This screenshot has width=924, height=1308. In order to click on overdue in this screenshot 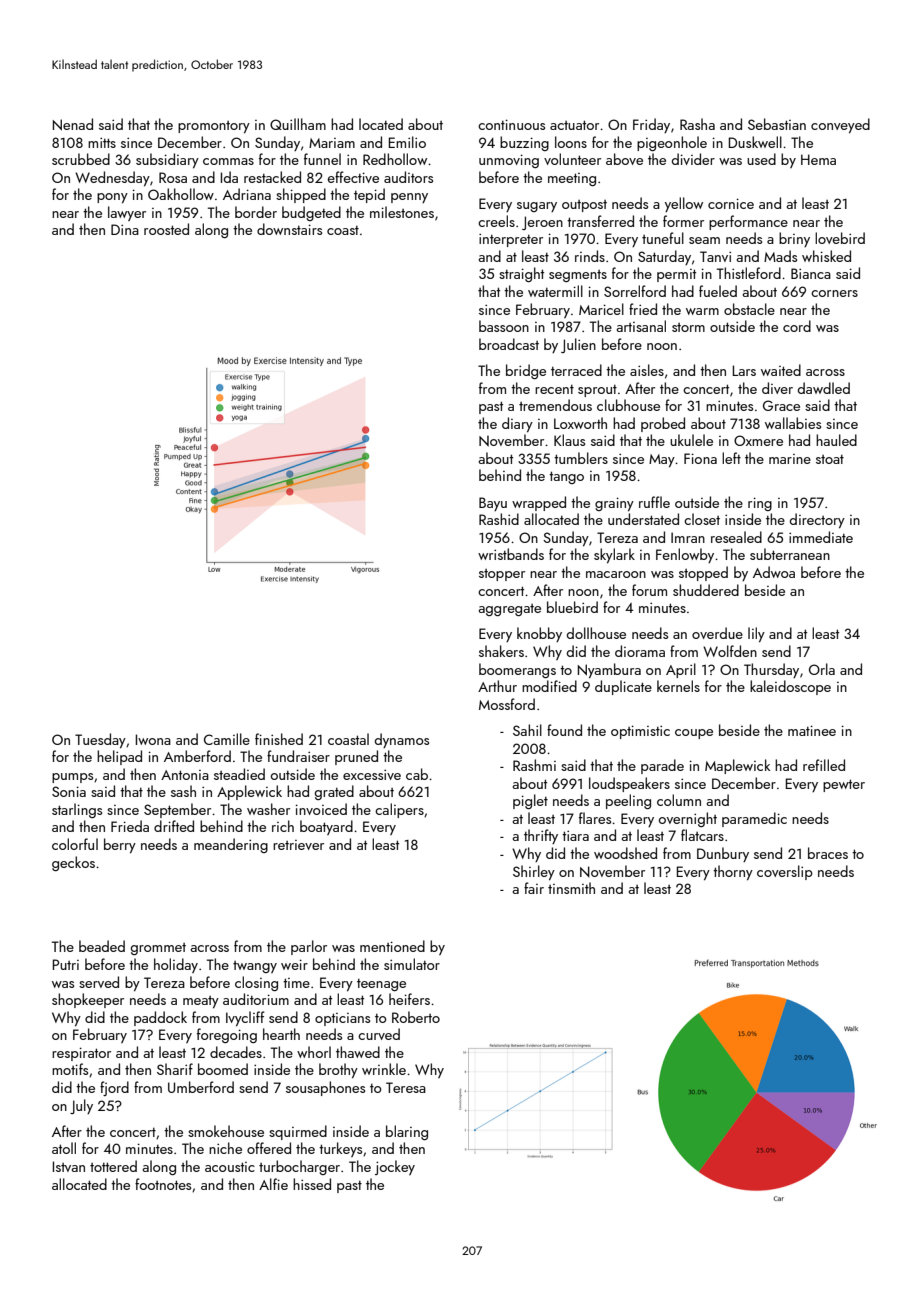, I will do `click(717, 633)`.
